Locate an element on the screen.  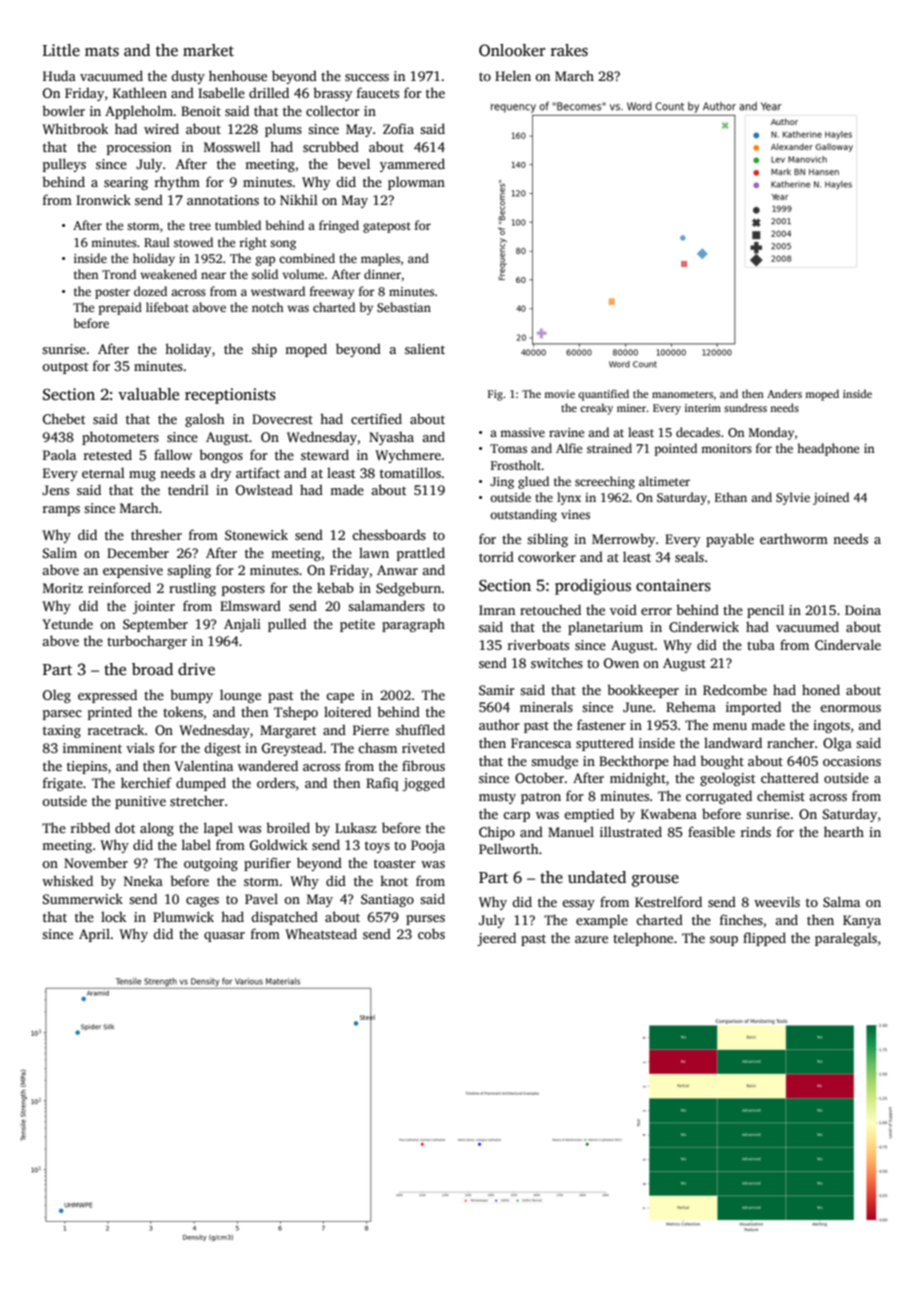
tomatillos is located at coordinates (410, 472).
